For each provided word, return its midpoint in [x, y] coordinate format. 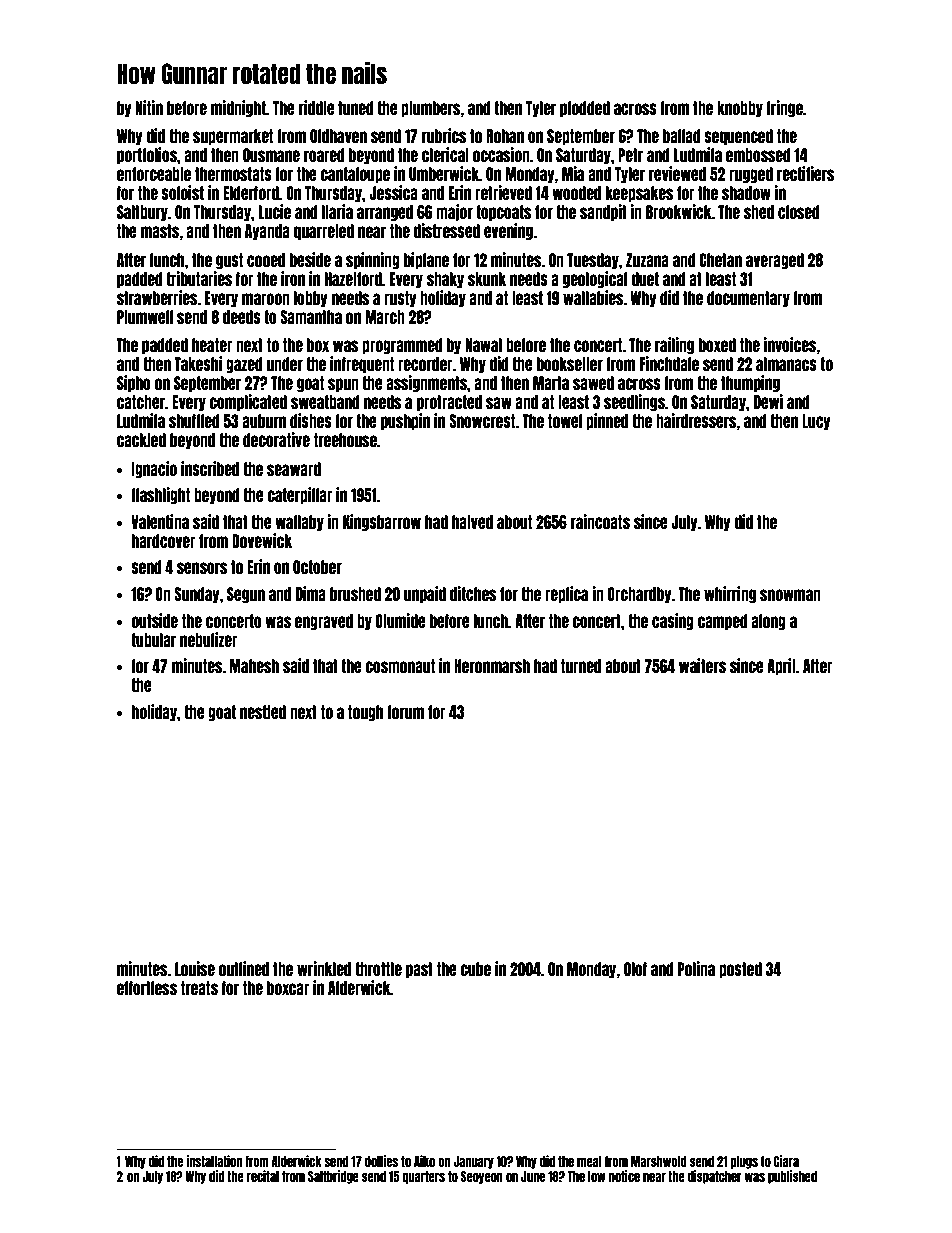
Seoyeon [482, 1177]
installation [214, 1161]
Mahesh [254, 666]
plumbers [431, 109]
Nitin [149, 107]
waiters [702, 665]
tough [365, 713]
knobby [740, 109]
